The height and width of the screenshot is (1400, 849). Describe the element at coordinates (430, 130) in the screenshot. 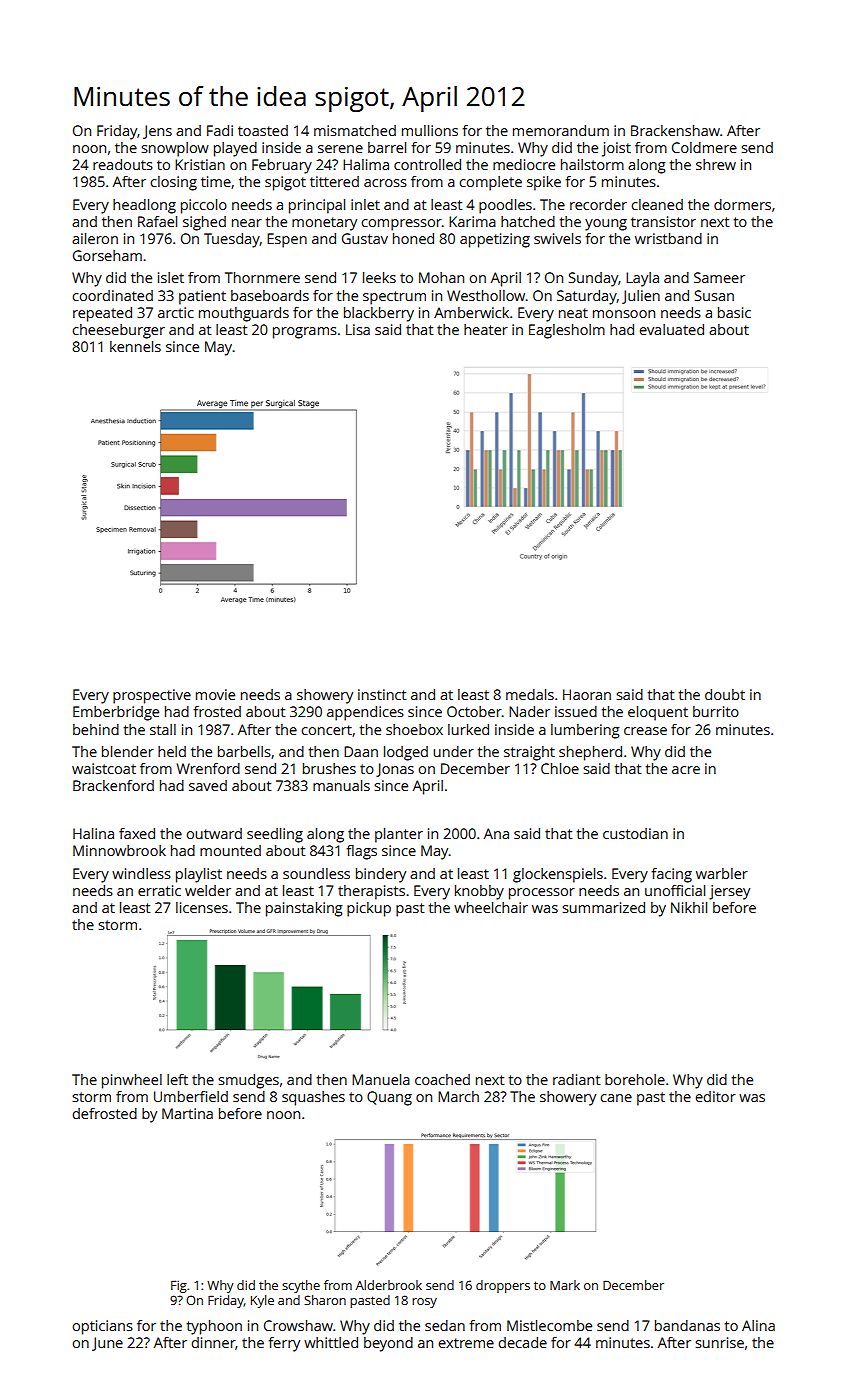

I see `mullions` at that location.
